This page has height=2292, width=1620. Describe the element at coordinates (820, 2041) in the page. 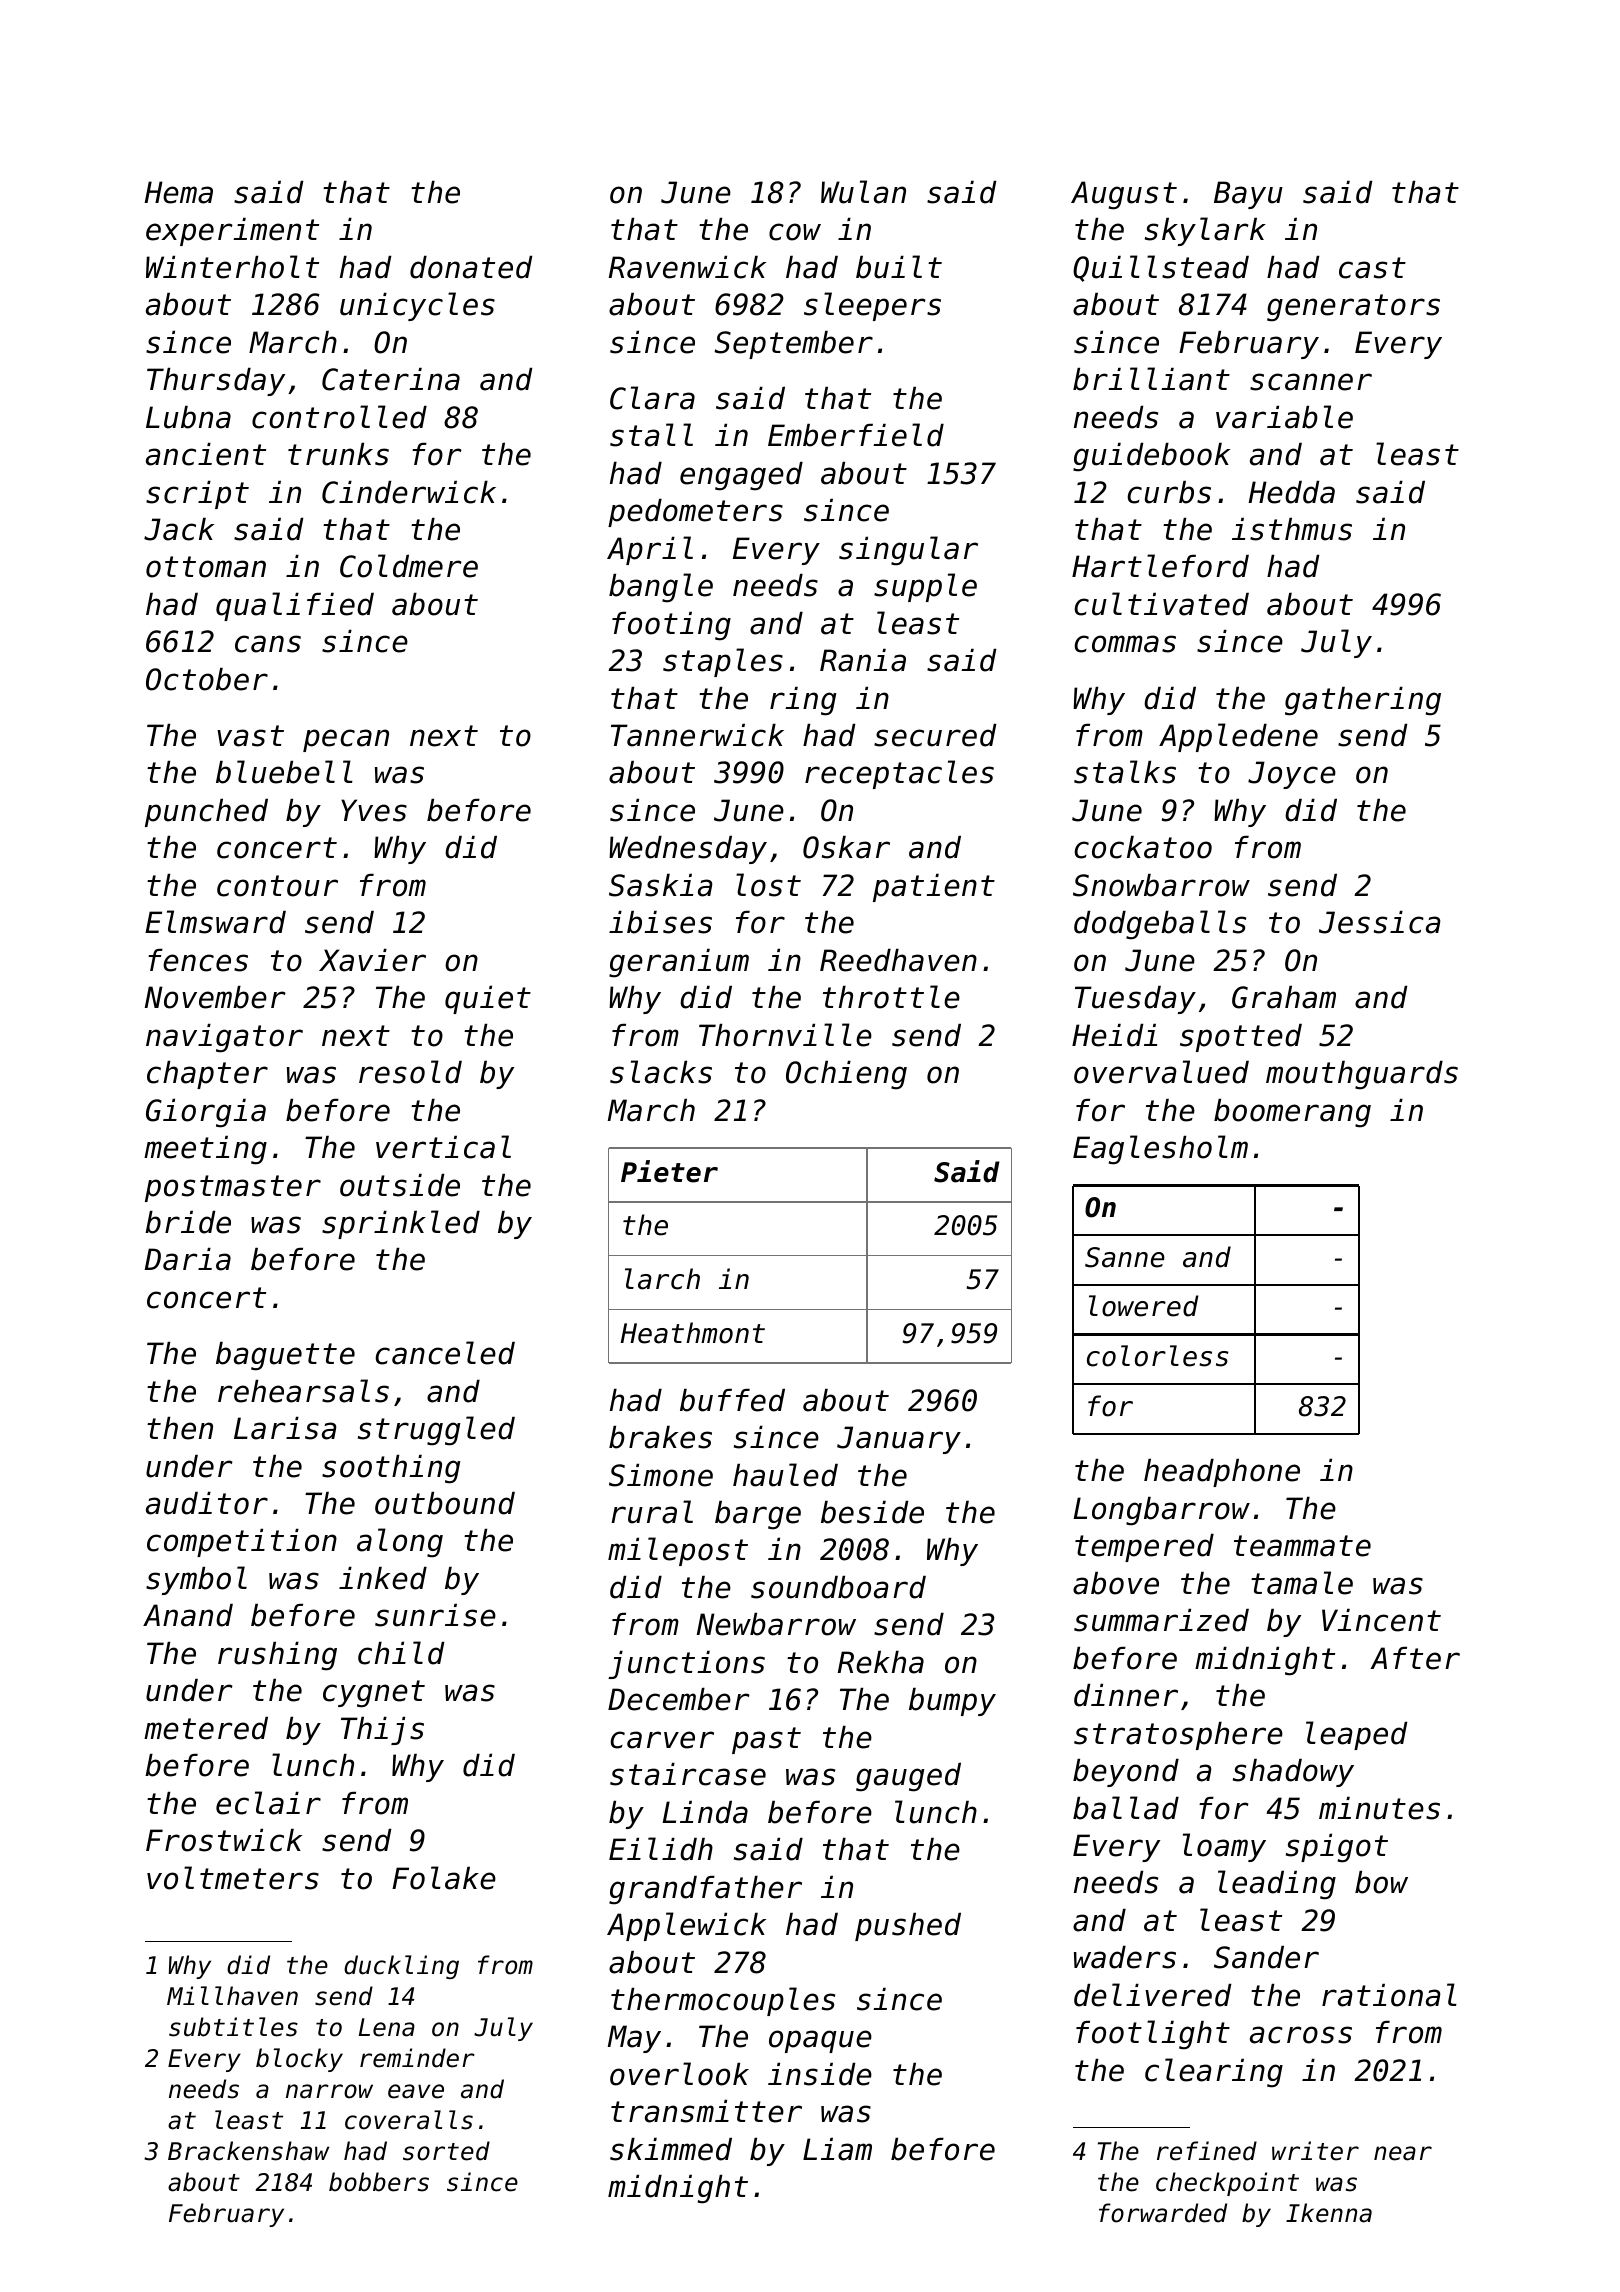

I see `opaque` at that location.
